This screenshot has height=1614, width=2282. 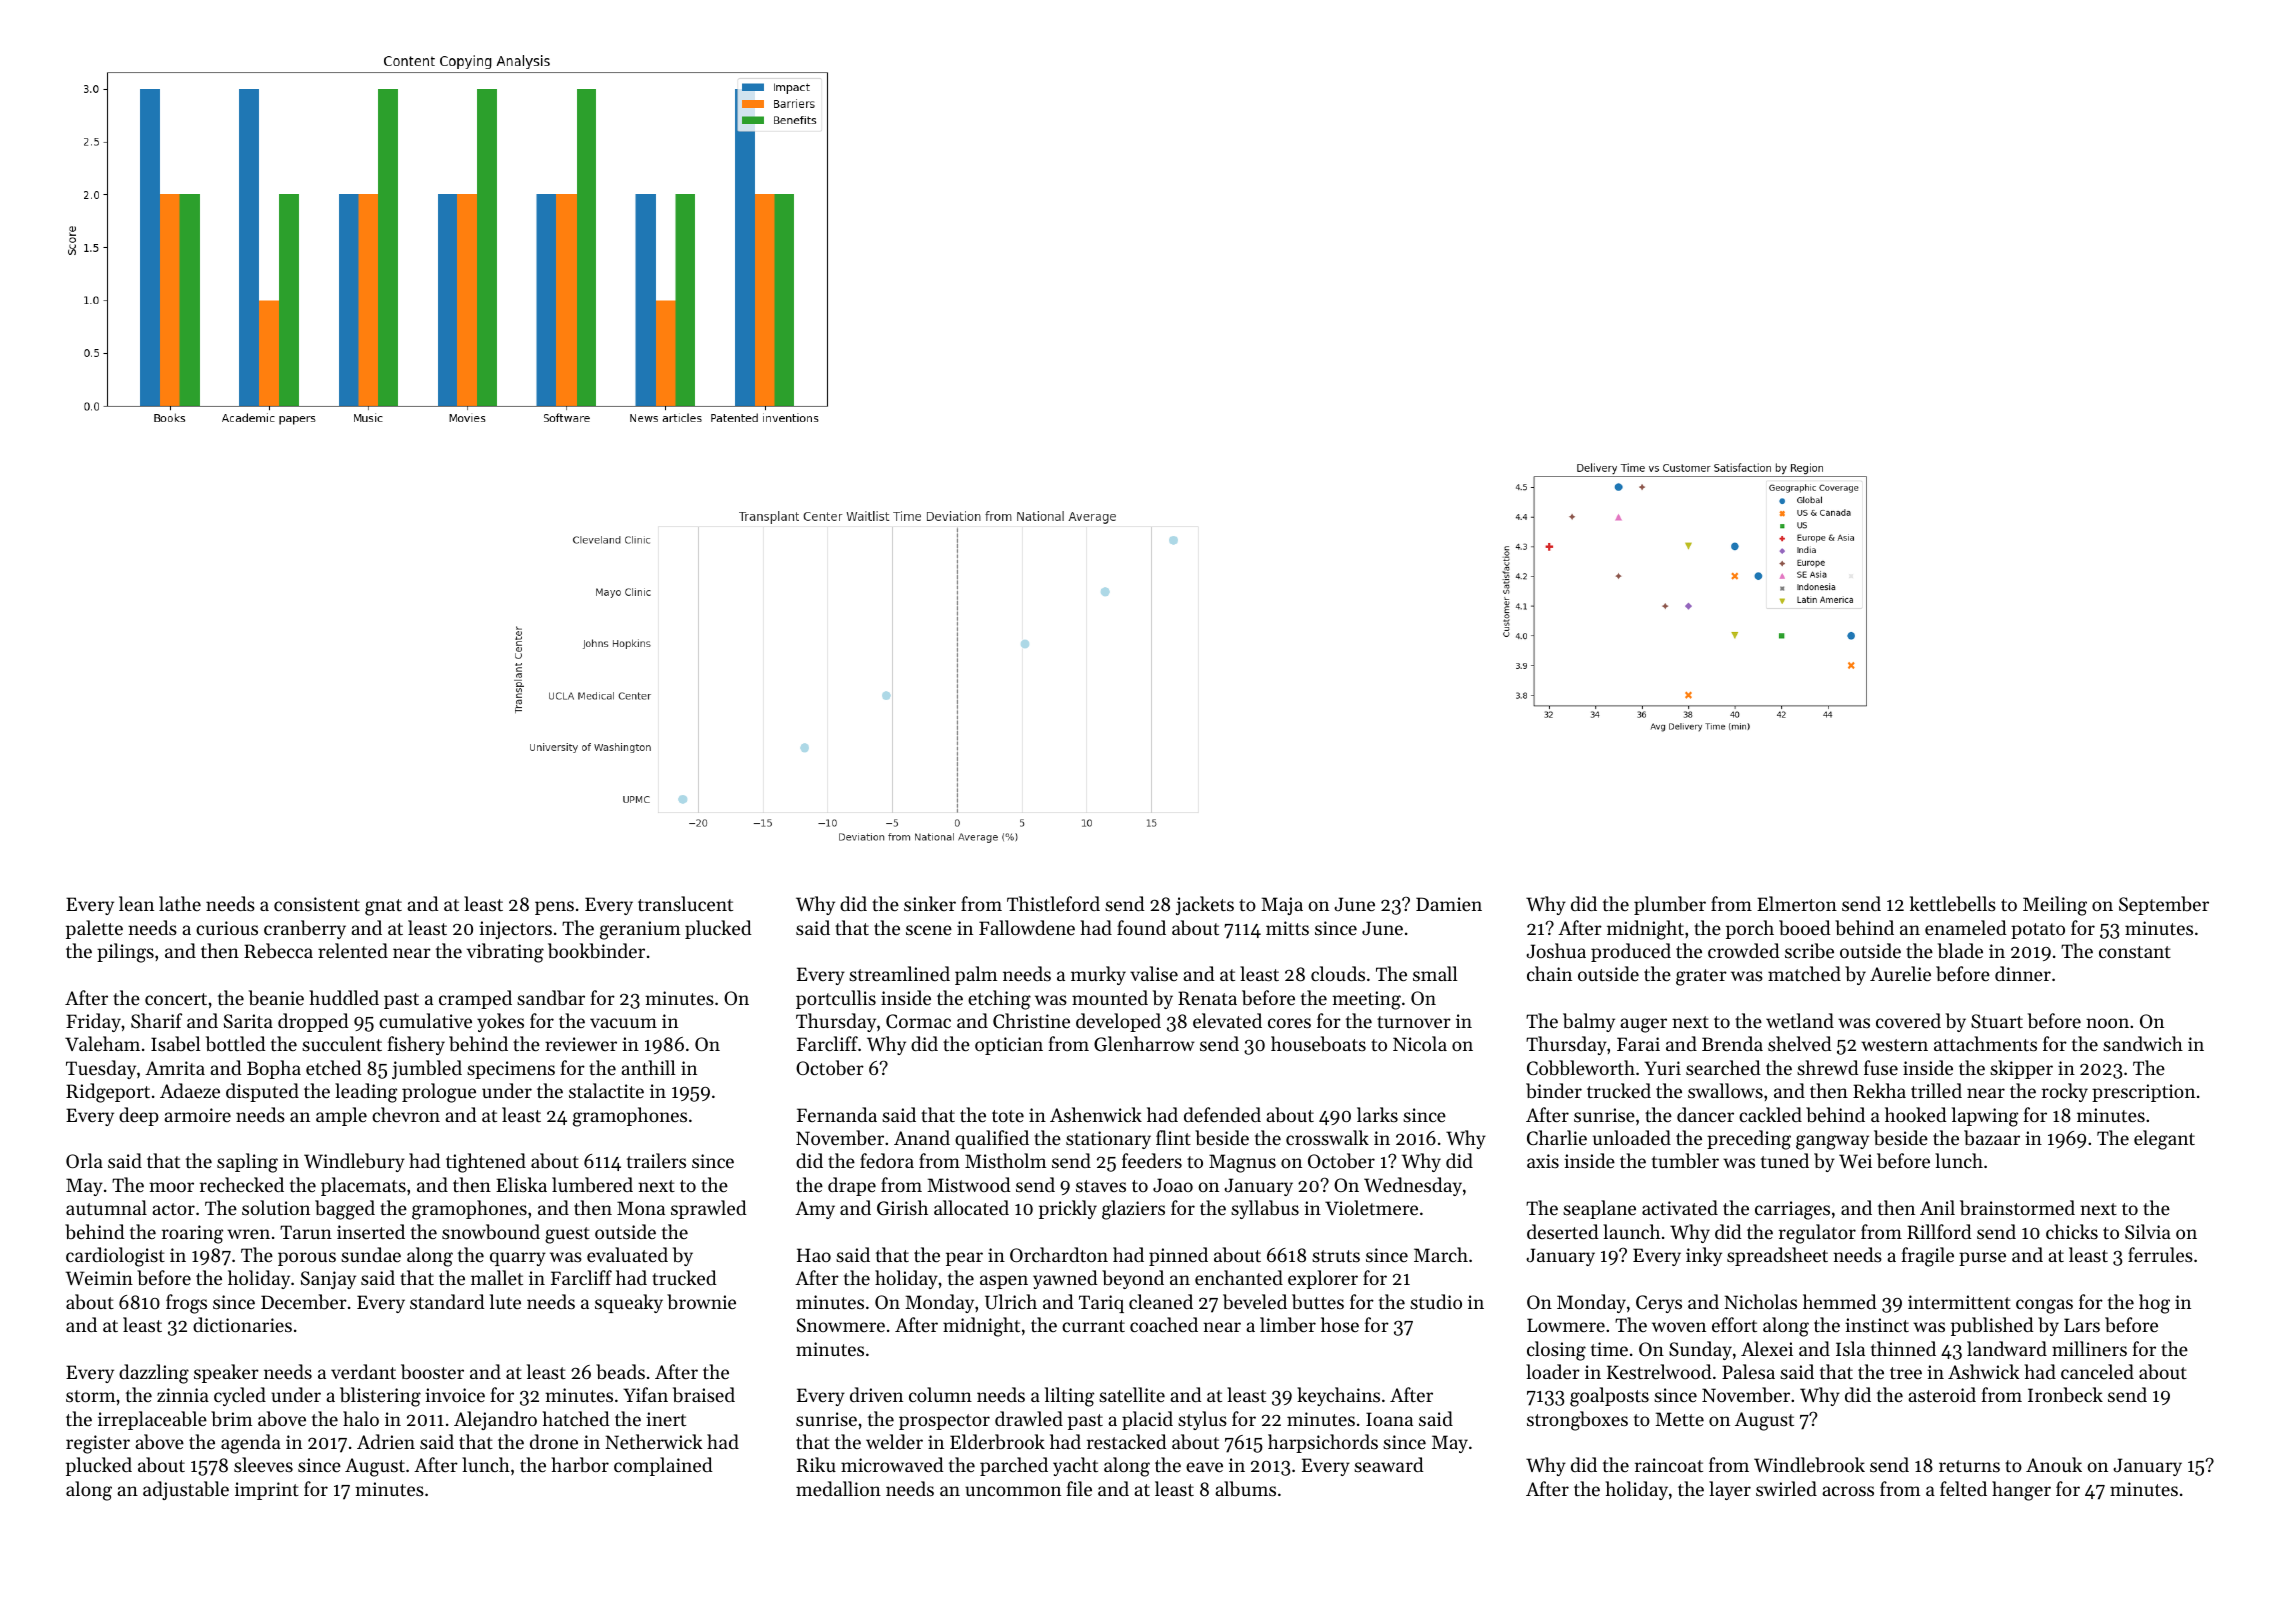 What do you see at coordinates (242, 1184) in the screenshot?
I see `rechecked` at bounding box center [242, 1184].
